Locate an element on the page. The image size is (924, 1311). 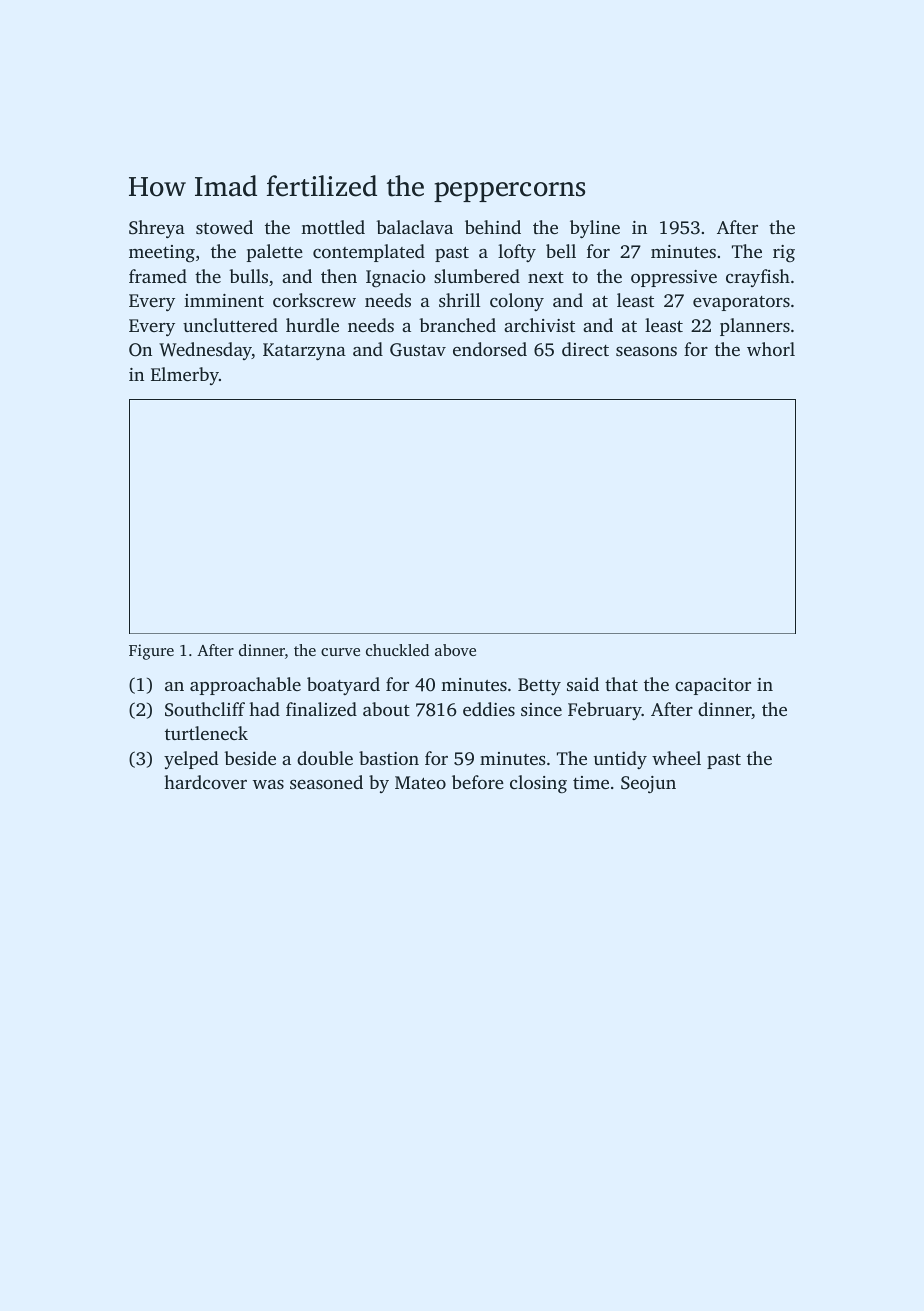
Elmerby is located at coordinates (185, 376).
